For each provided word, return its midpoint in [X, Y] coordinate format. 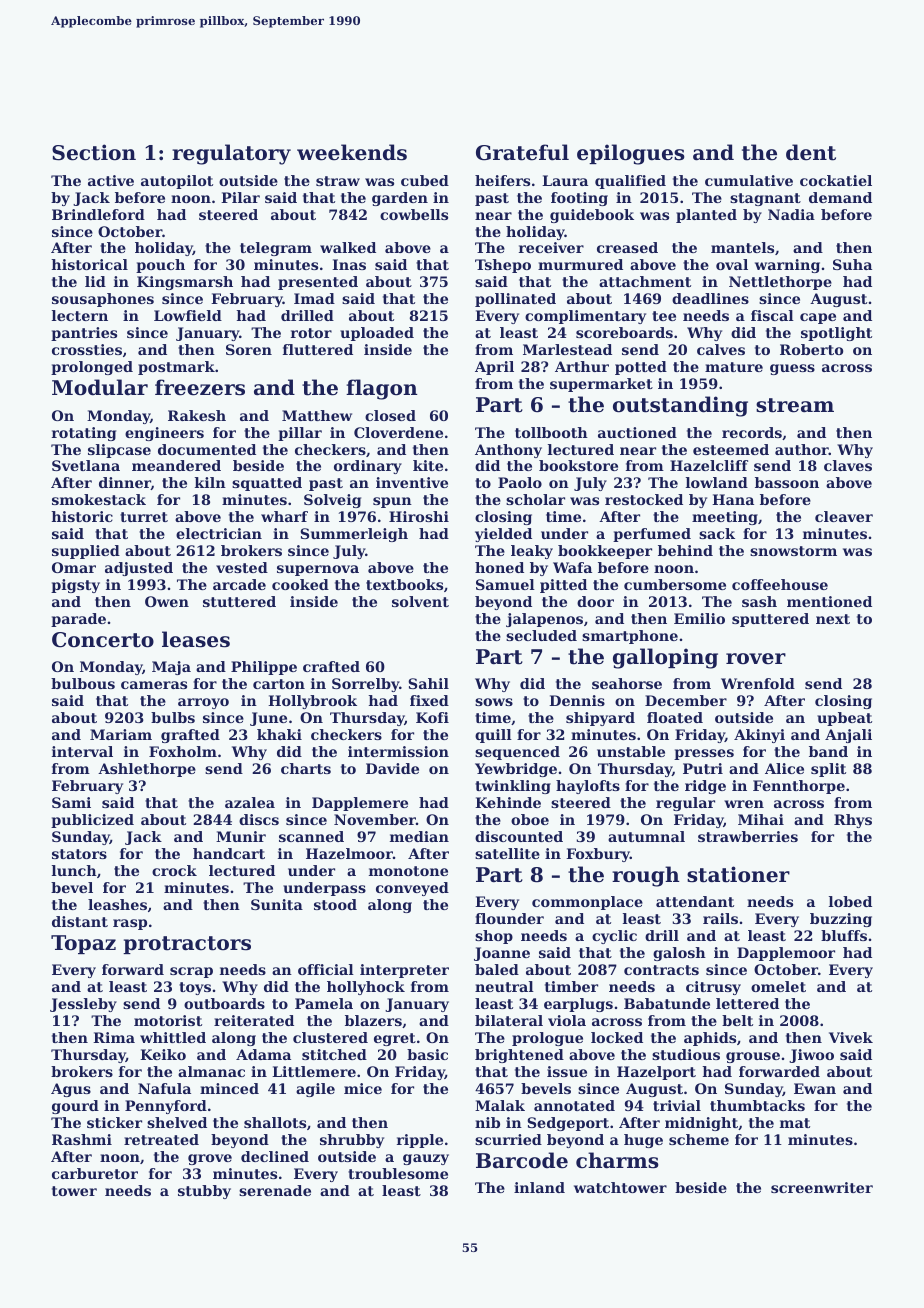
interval [82, 751]
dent [811, 152]
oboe [530, 819]
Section [94, 152]
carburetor [95, 1173]
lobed [850, 901]
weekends [352, 152]
